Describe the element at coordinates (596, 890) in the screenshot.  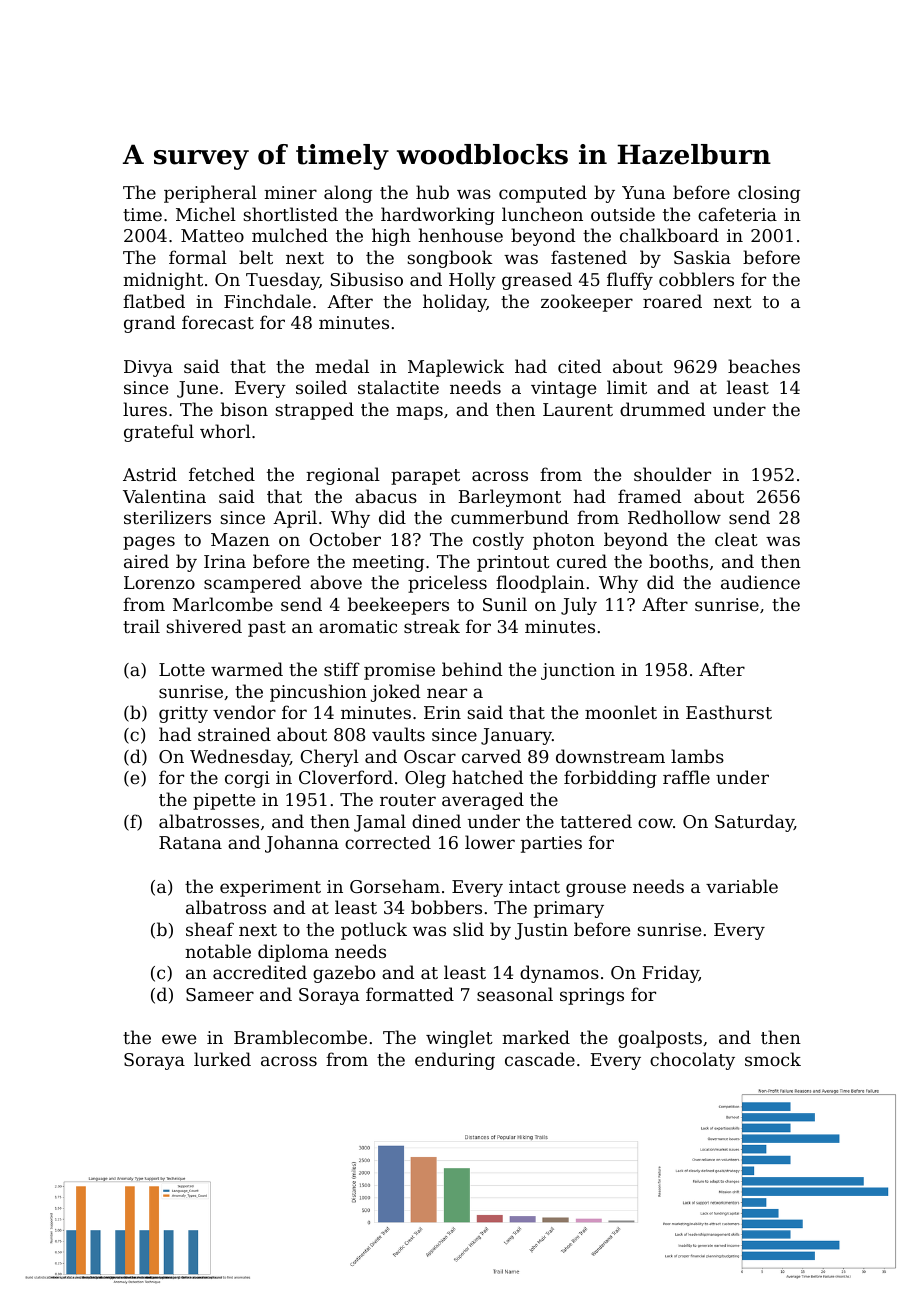
I see `grouse` at that location.
